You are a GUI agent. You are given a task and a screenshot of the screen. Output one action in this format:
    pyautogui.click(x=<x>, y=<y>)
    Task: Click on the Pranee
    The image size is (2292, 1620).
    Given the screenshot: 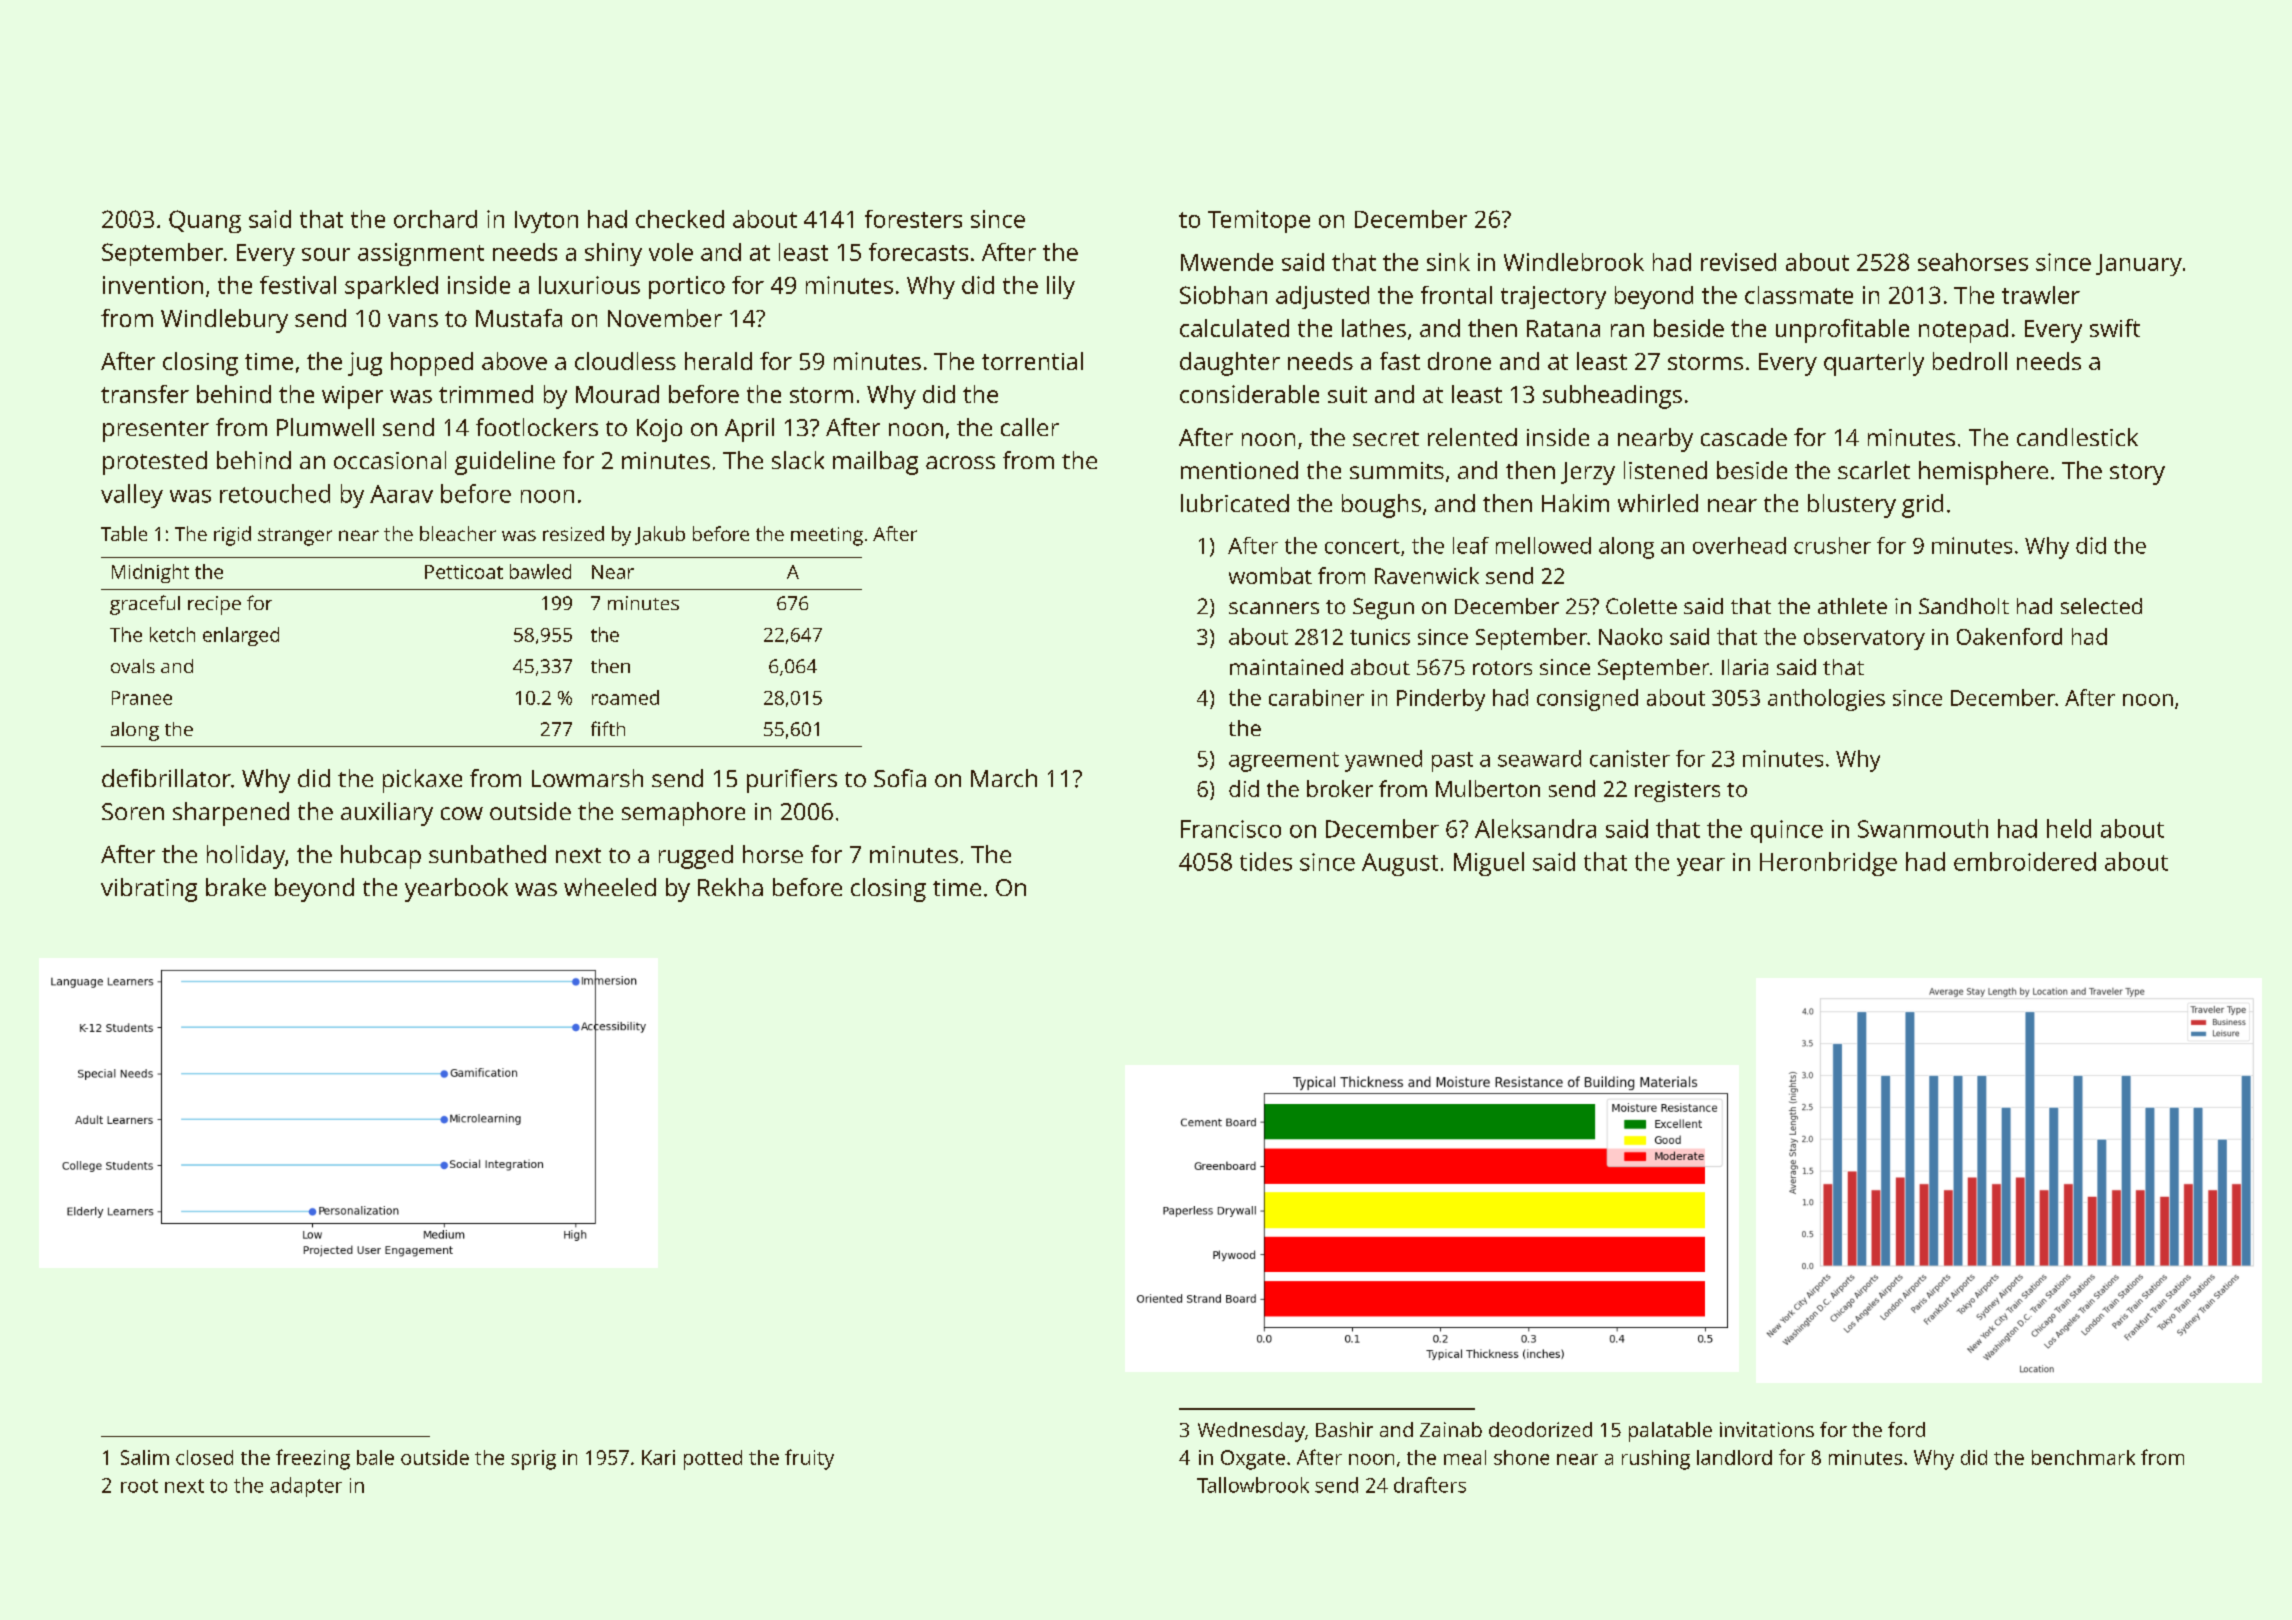 What is the action you would take?
    pyautogui.click(x=142, y=698)
